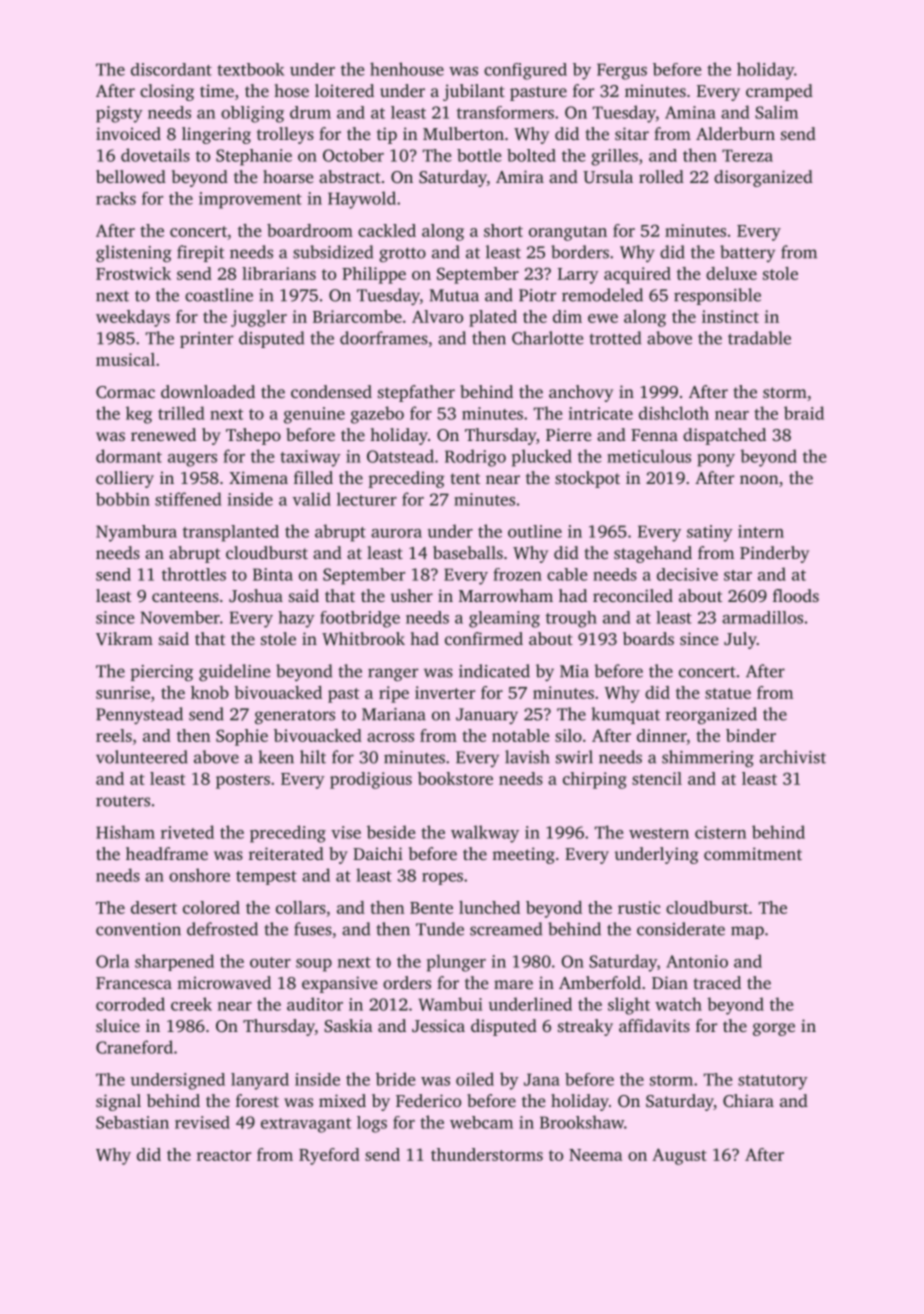 This screenshot has height=1314, width=924. What do you see at coordinates (679, 1156) in the screenshot?
I see `August` at bounding box center [679, 1156].
